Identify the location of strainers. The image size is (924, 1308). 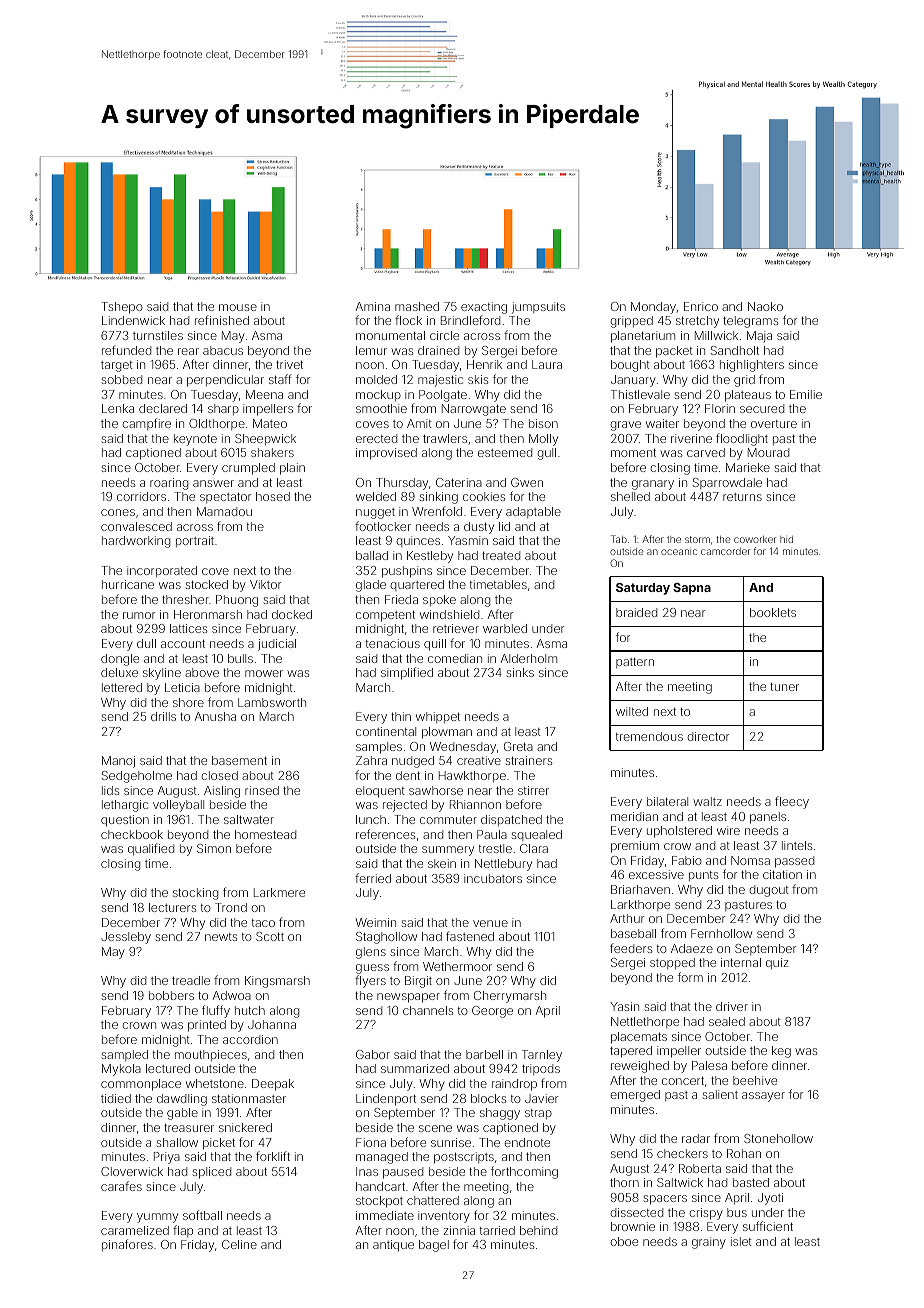
(528, 760).
